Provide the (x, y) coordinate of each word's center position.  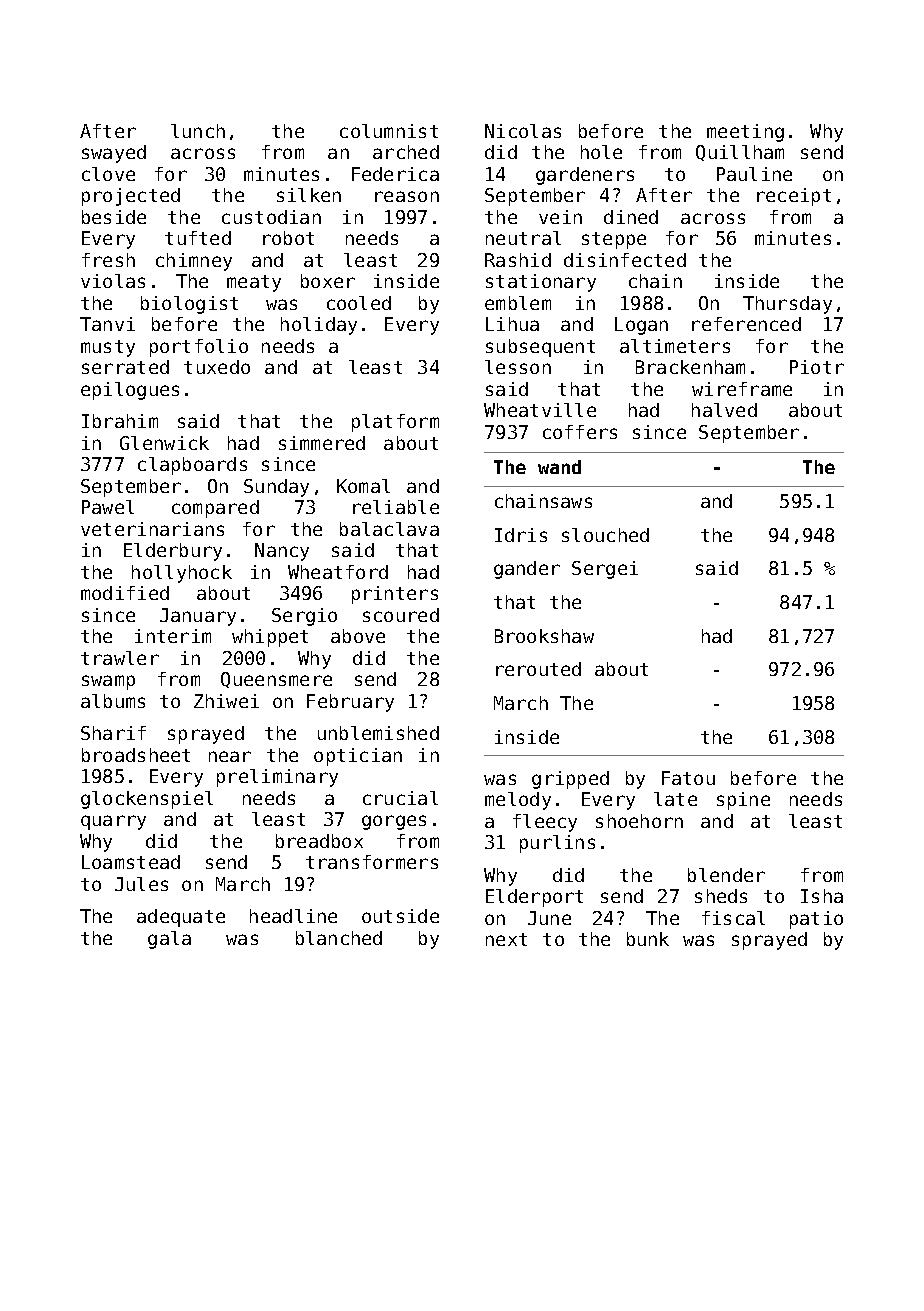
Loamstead (131, 862)
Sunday (276, 488)
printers (395, 595)
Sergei (605, 570)
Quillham (740, 153)
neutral (523, 238)
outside (400, 916)
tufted (198, 238)
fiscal (733, 918)
